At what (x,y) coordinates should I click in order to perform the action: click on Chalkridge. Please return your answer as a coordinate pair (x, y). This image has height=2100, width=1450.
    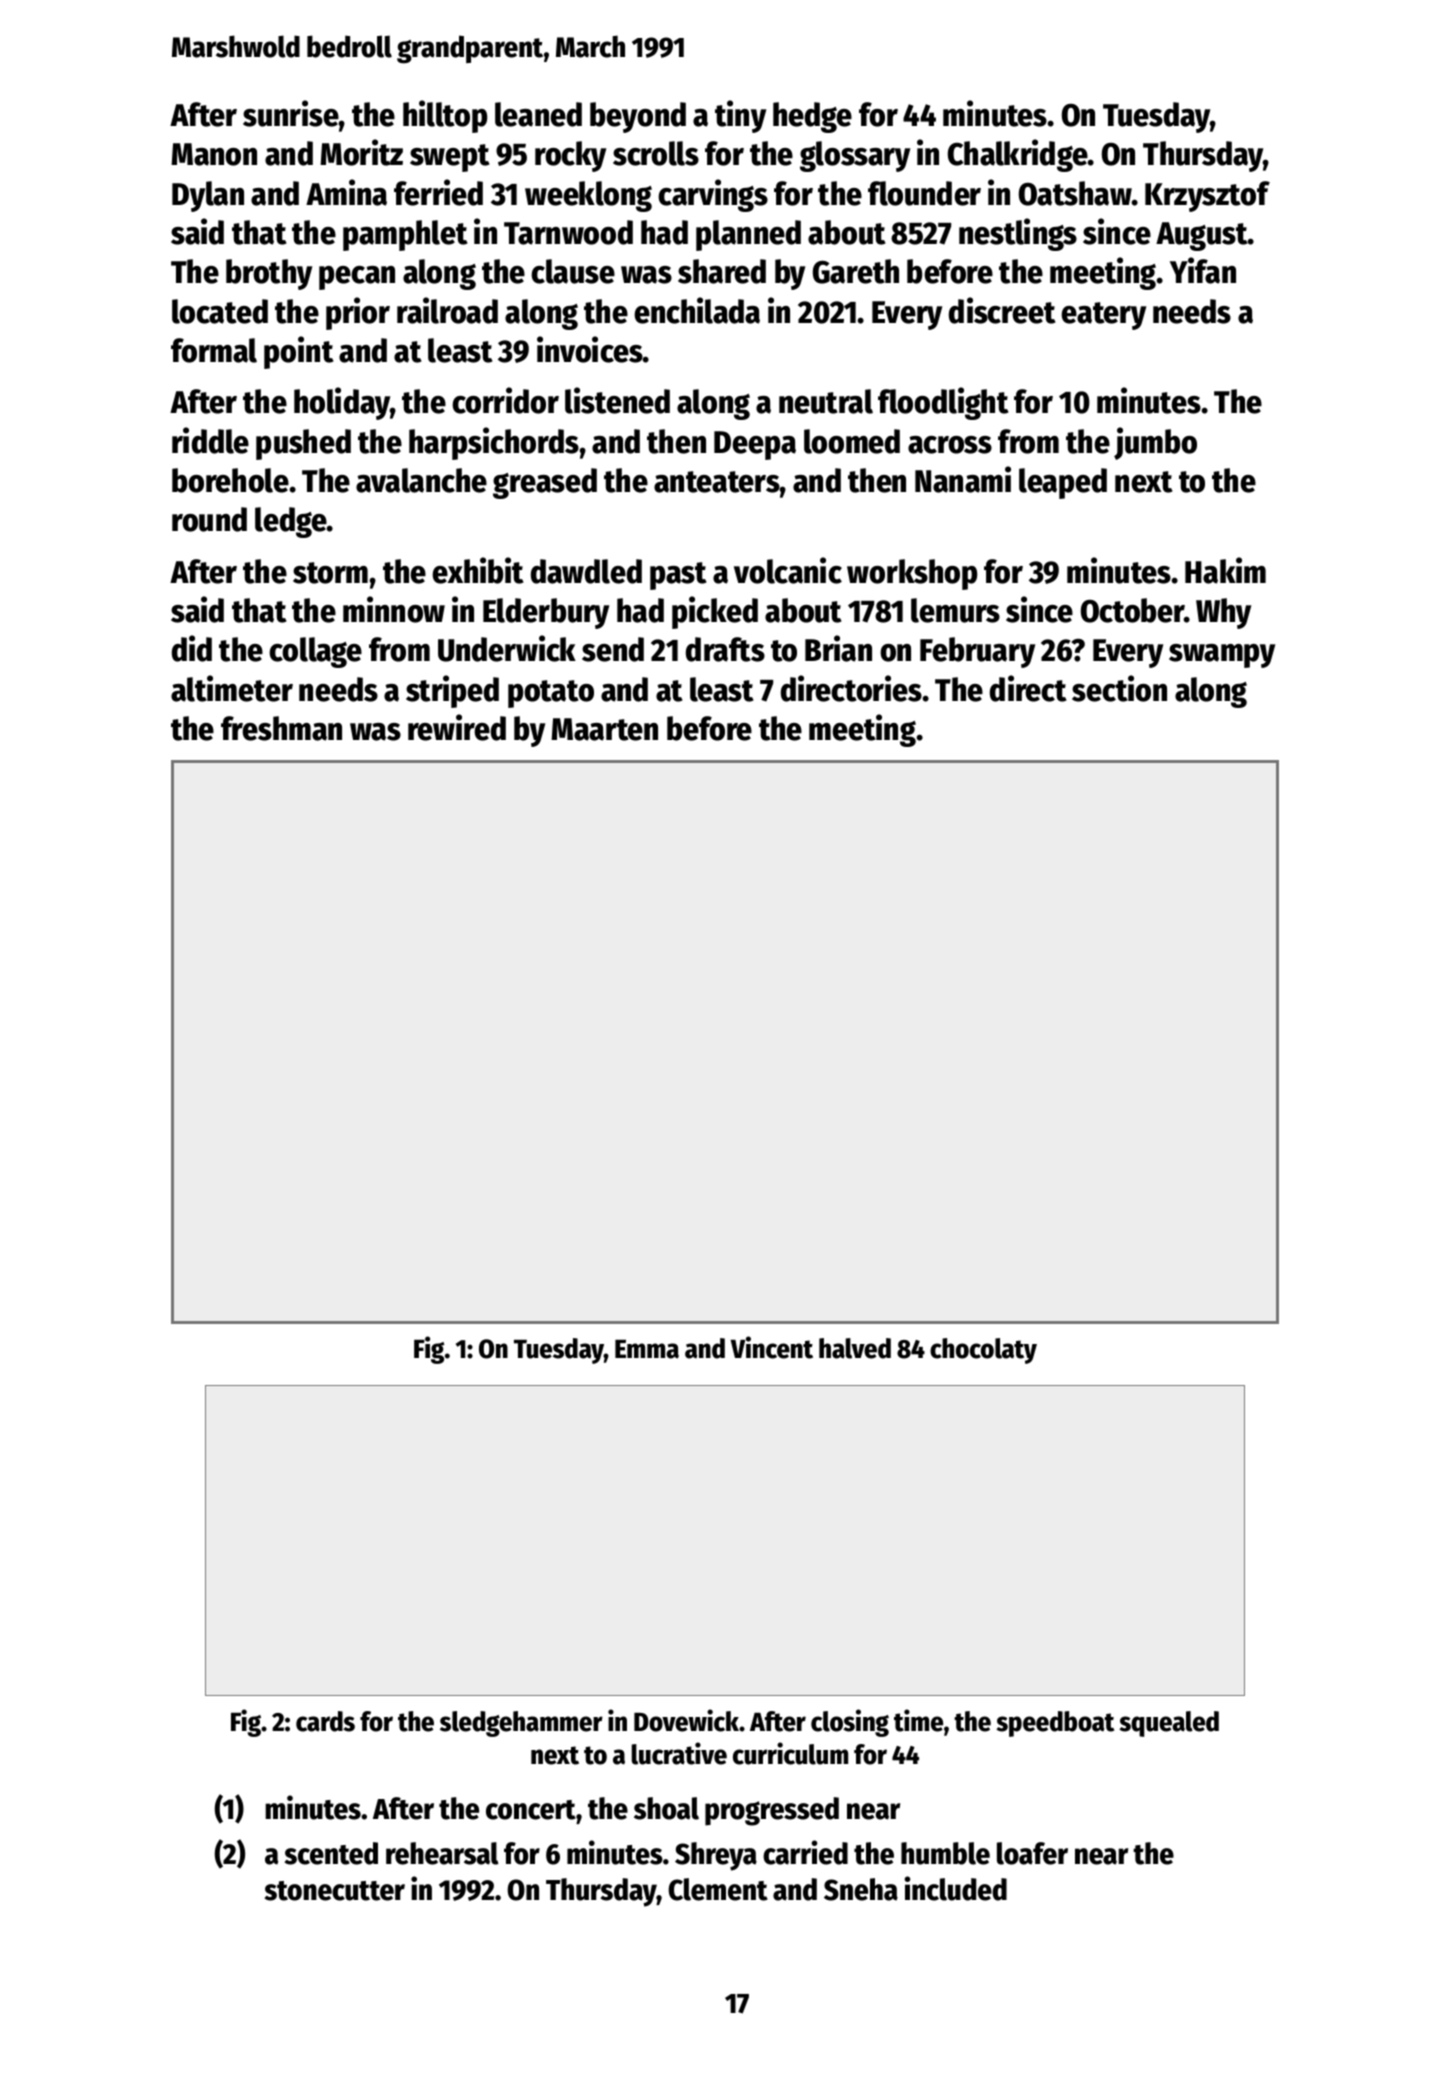
    Looking at the image, I should click on (1018, 155).
